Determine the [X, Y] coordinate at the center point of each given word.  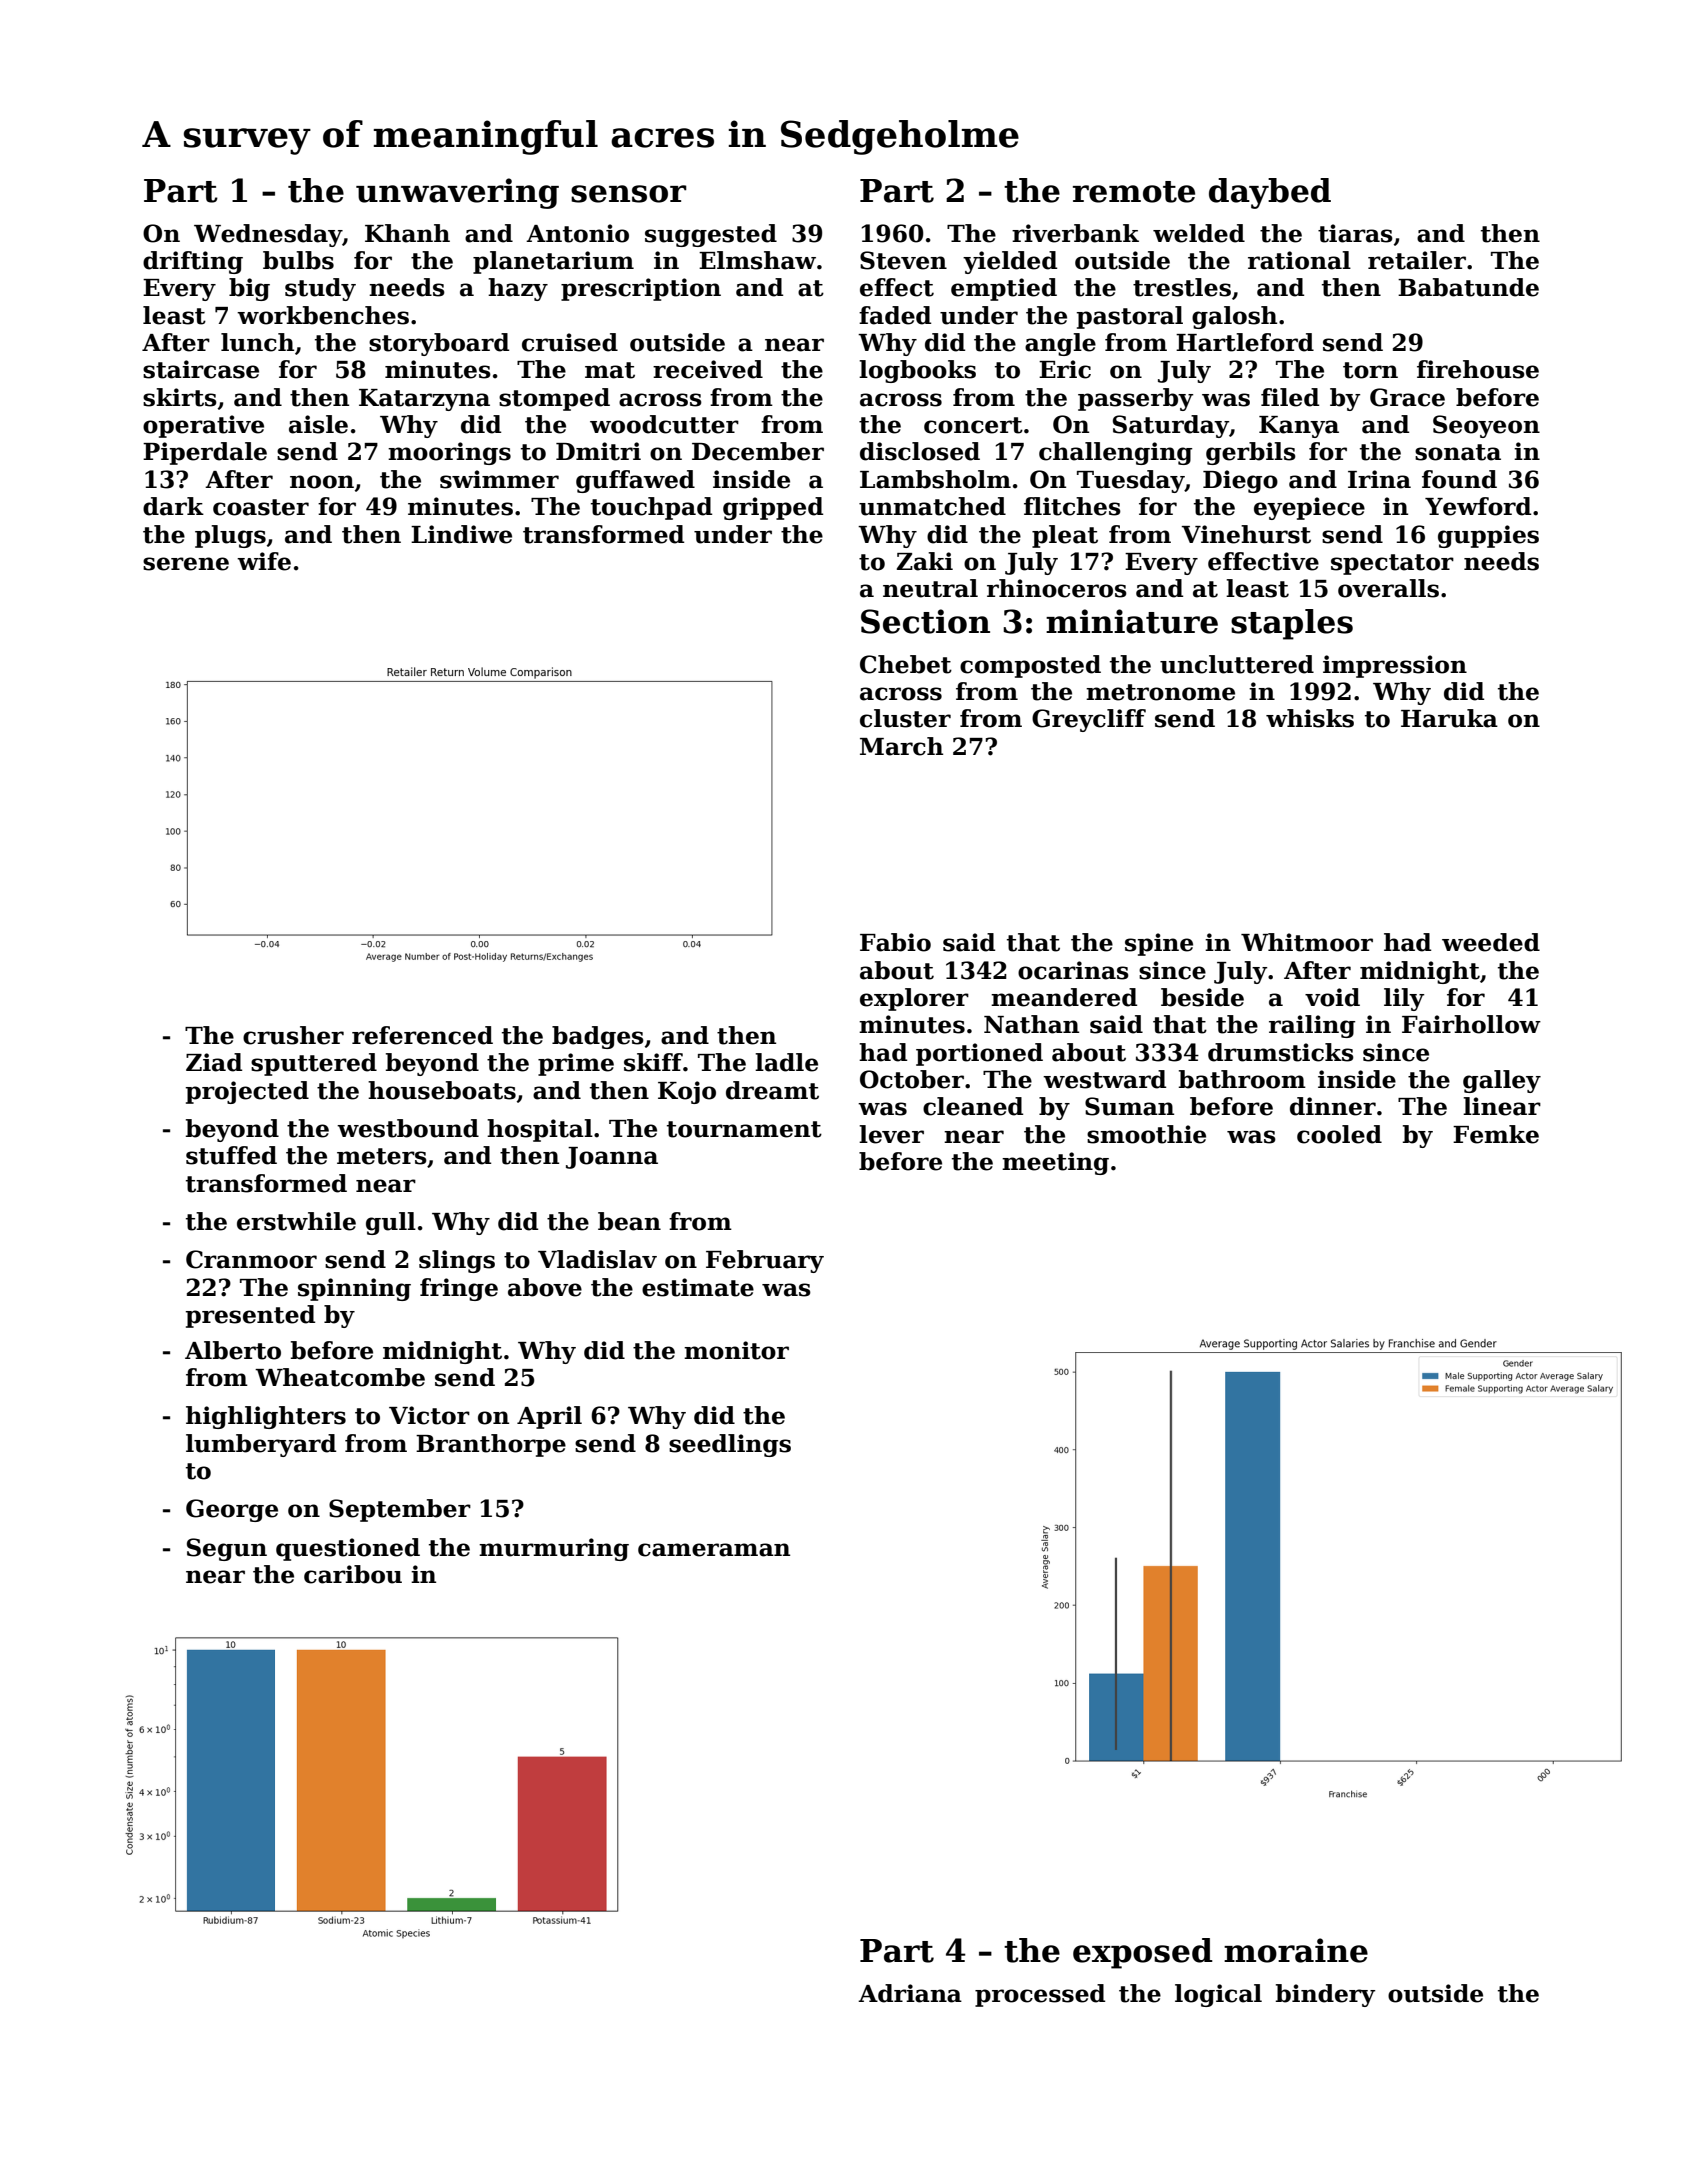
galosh [1234, 317]
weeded [1491, 942]
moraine [1296, 1950]
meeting [1055, 1163]
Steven [903, 260]
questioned [348, 1549]
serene [186, 564]
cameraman [714, 1550]
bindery [1325, 1995]
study [320, 289]
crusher [293, 1035]
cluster [905, 718]
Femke [1496, 1134]
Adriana [910, 1993]
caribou [353, 1574]
